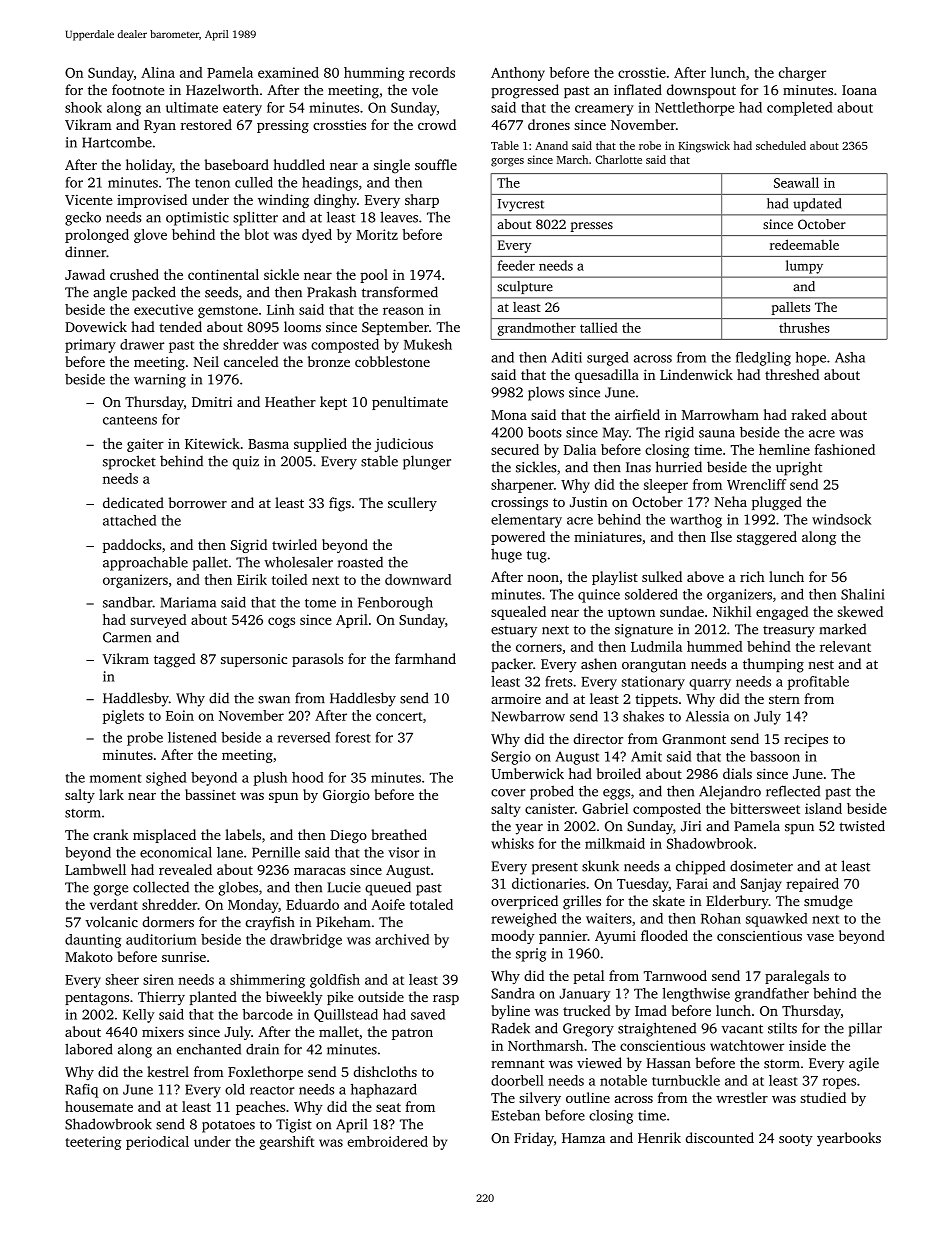 The height and width of the image is (1233, 952). What do you see at coordinates (157, 1143) in the image?
I see `periodical` at bounding box center [157, 1143].
